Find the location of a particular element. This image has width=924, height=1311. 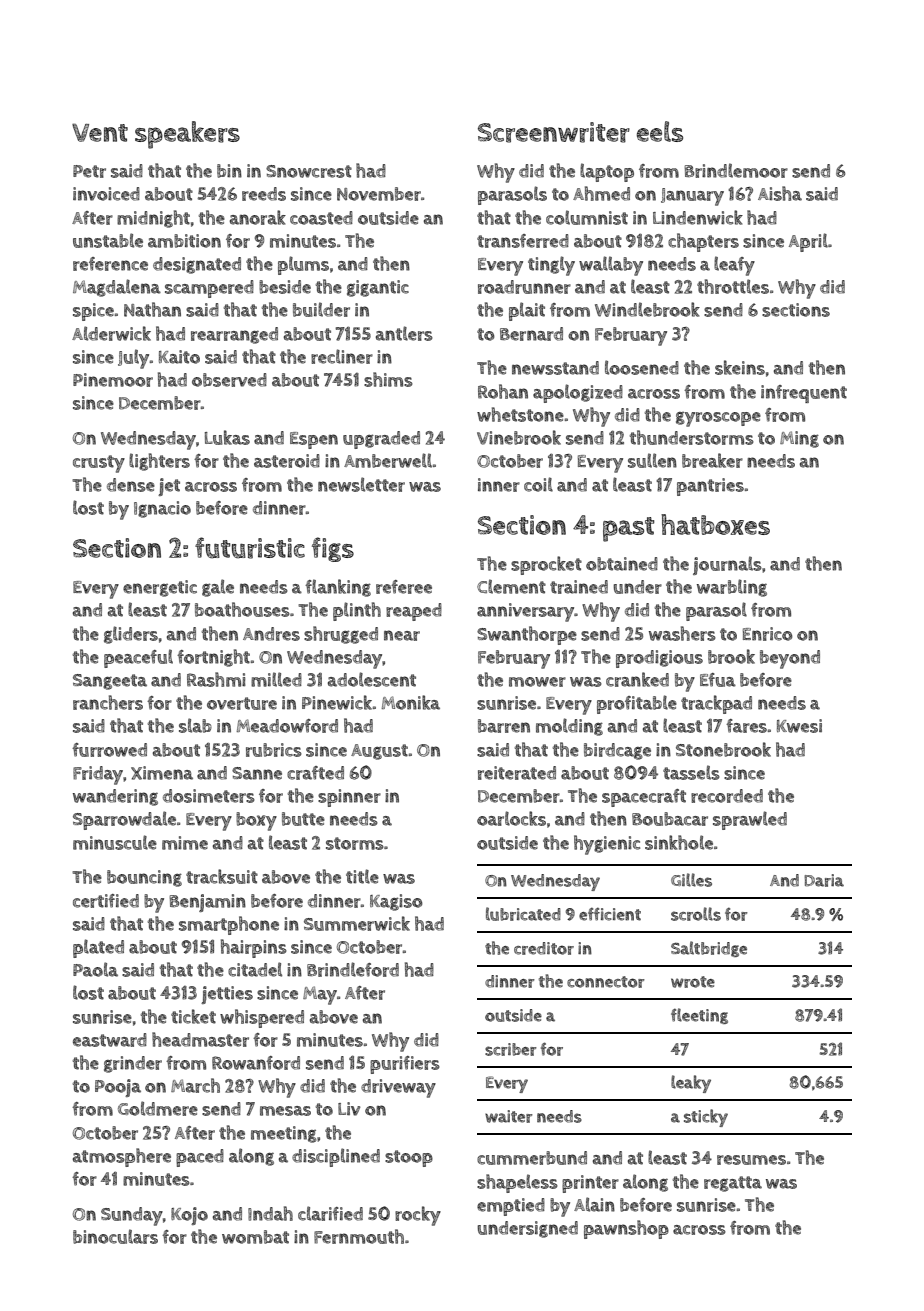

Screenwriter is located at coordinates (554, 132).
